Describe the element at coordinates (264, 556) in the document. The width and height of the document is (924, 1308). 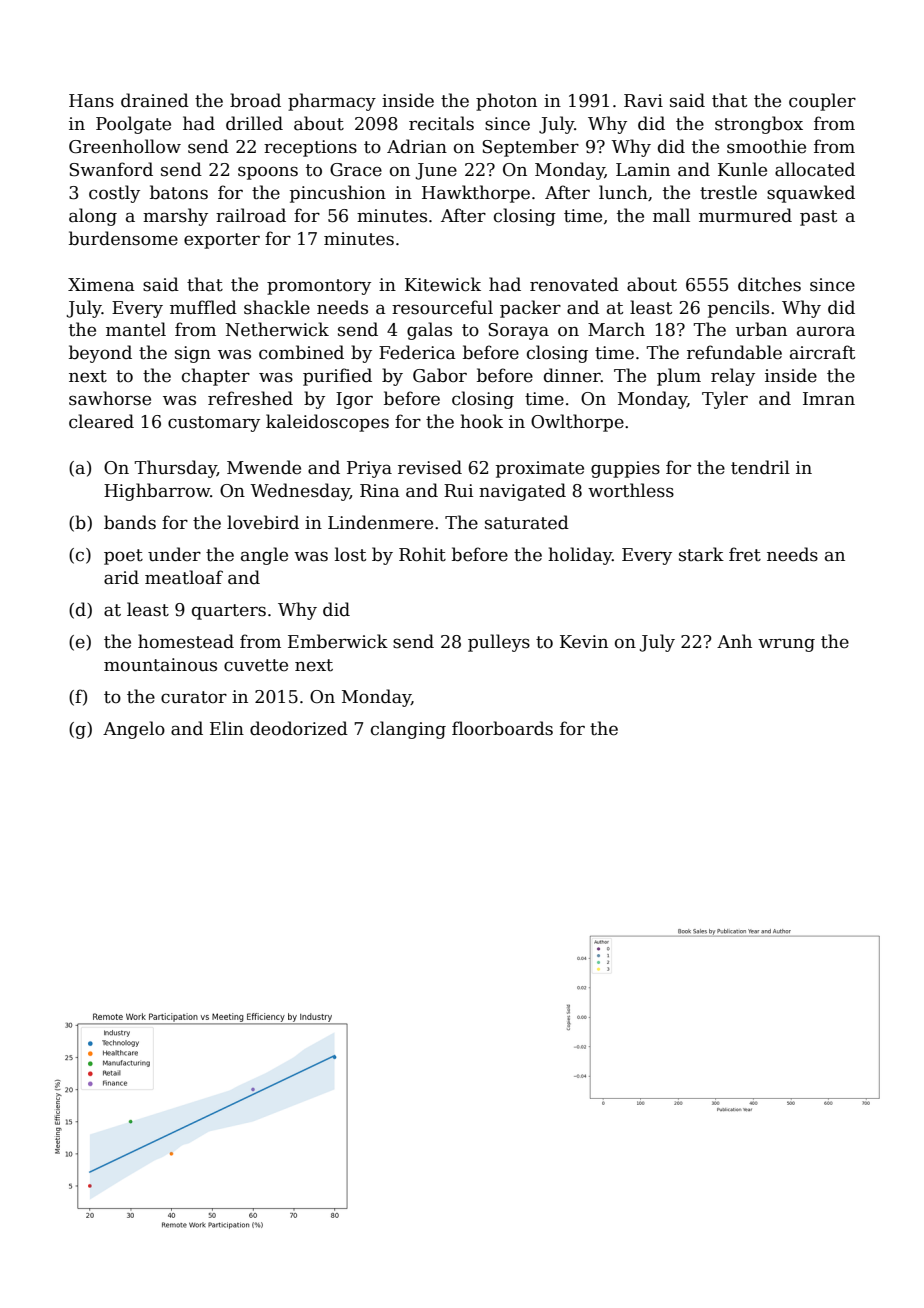
I see `angle` at that location.
